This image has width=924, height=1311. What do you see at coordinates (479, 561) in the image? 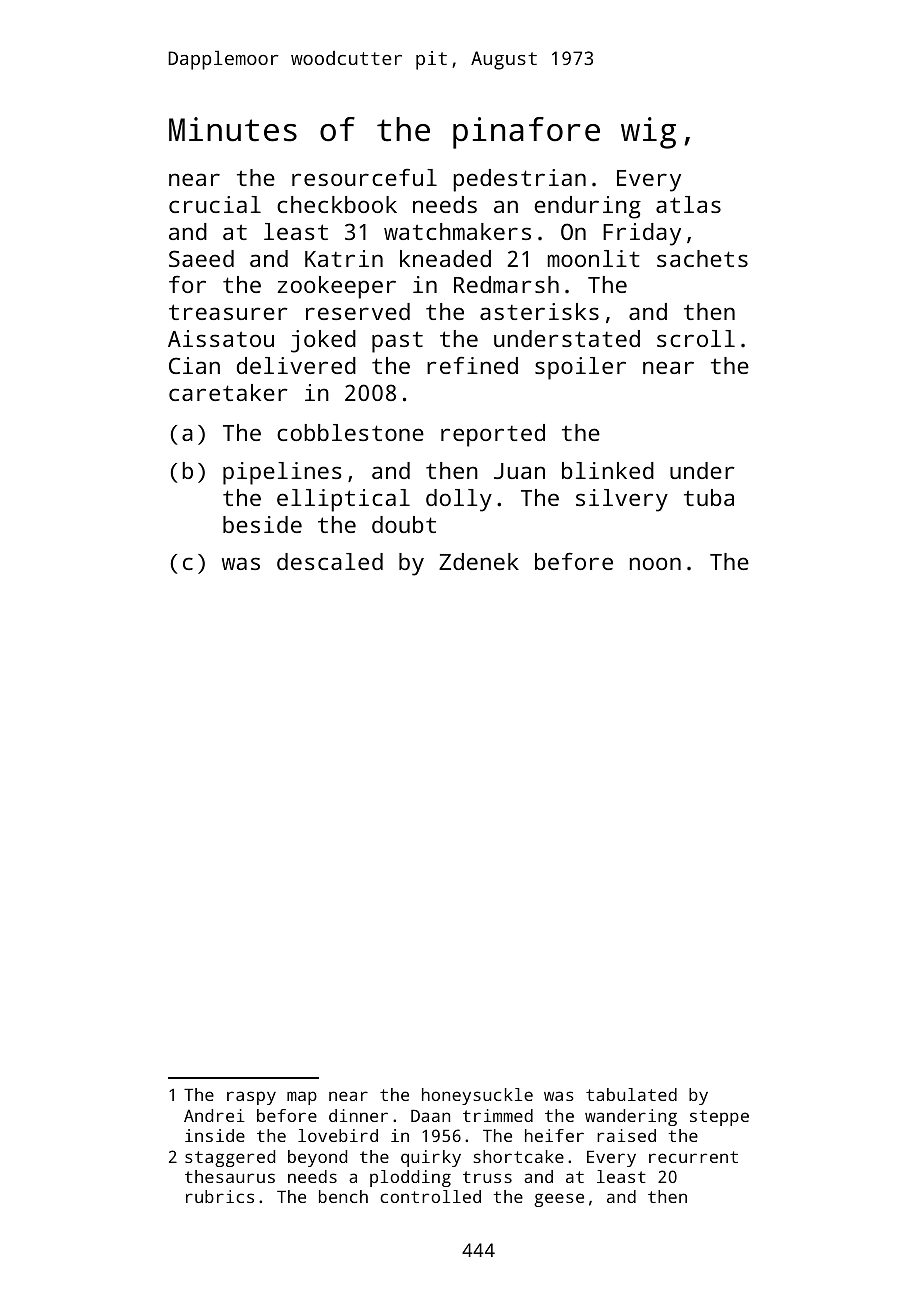
I see `Zdenek` at bounding box center [479, 561].
